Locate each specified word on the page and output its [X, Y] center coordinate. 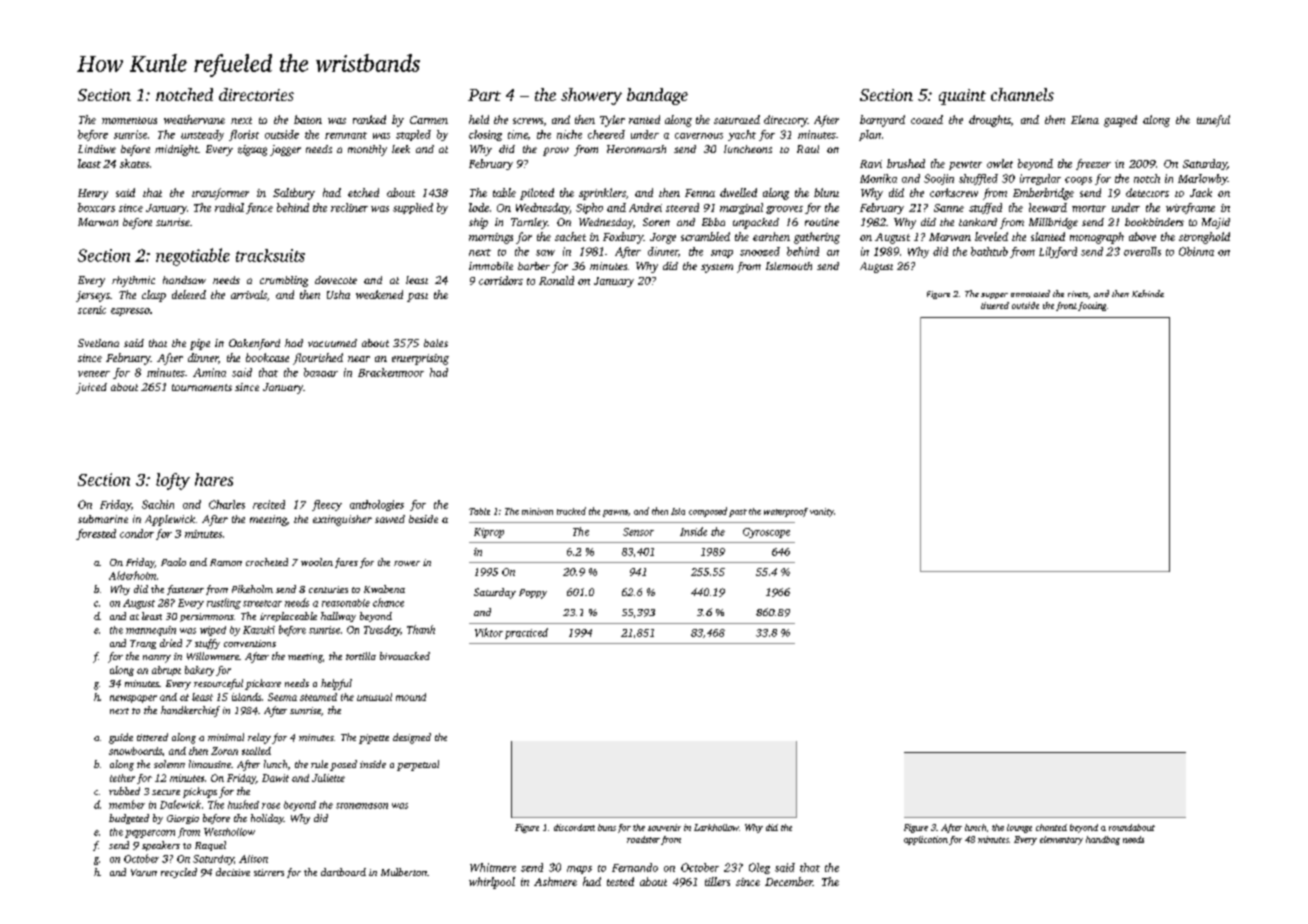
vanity [822, 512]
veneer [94, 374]
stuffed [985, 208]
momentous [129, 120]
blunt [826, 192]
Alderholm [132, 575]
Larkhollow [716, 827]
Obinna [1196, 251]
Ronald [556, 280]
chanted [1051, 827]
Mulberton [404, 872]
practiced [526, 633]
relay [259, 738]
